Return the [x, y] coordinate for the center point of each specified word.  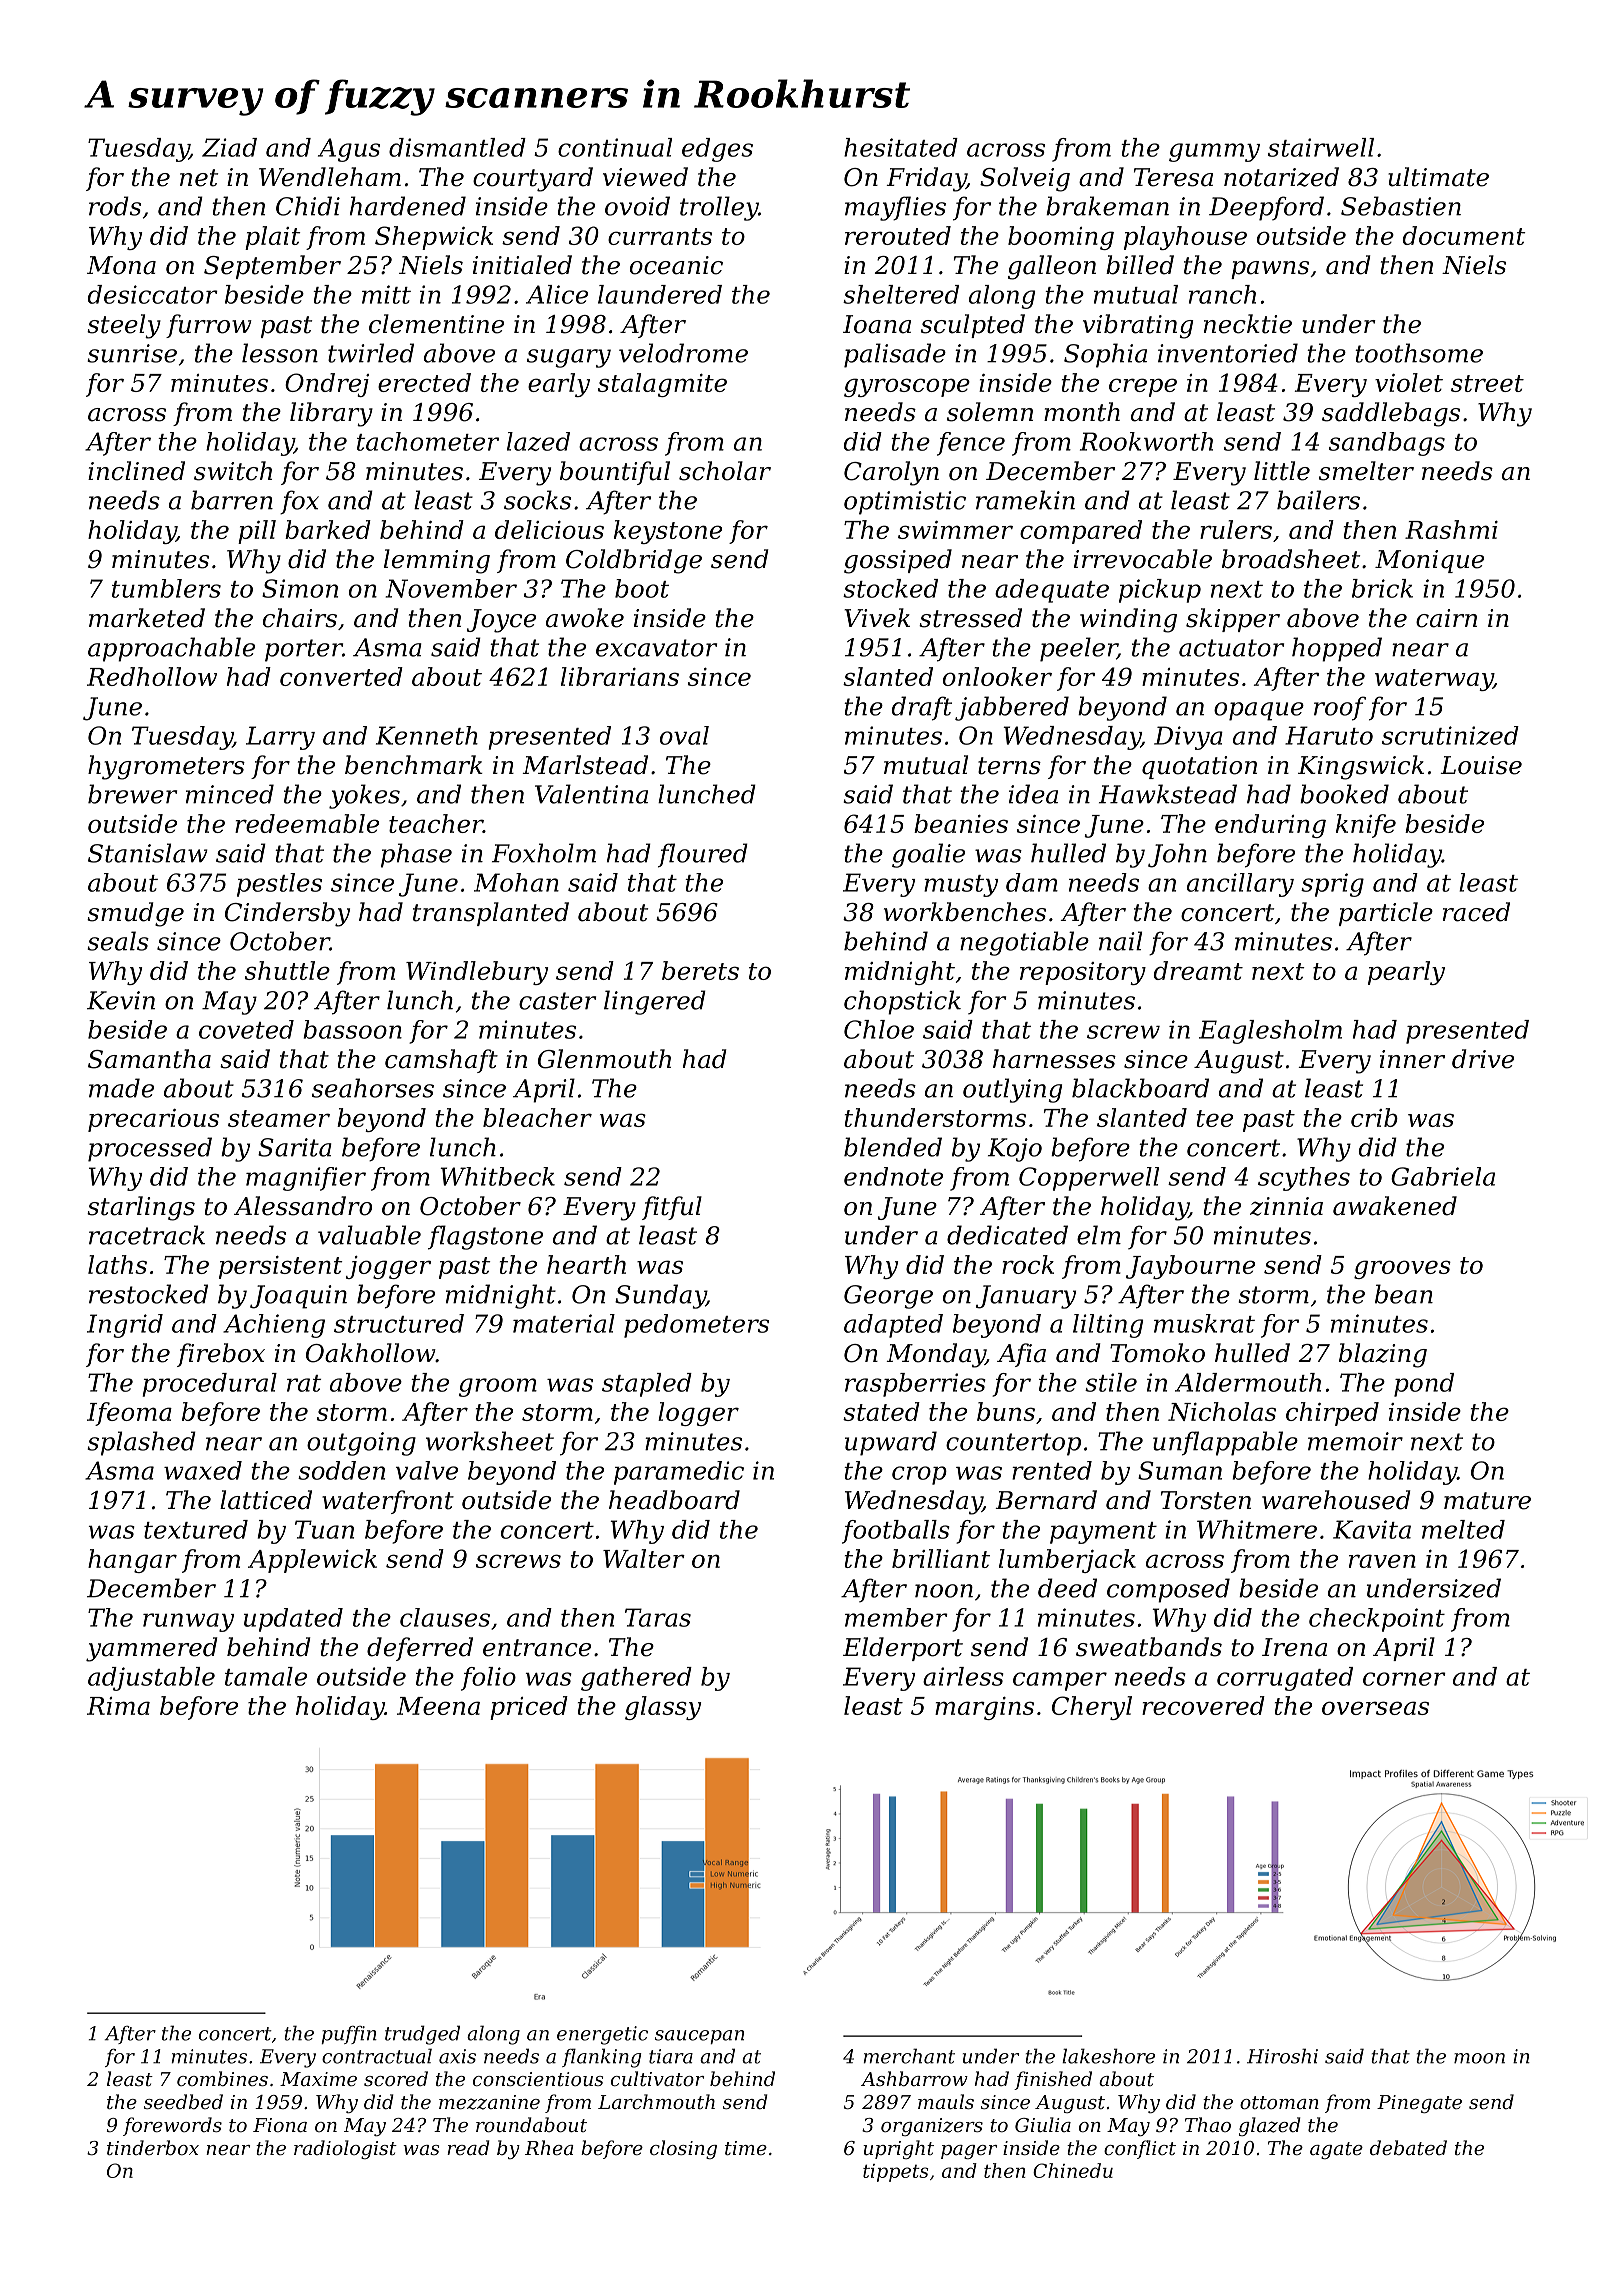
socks [537, 500]
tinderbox [153, 2147]
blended [893, 1147]
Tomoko [1157, 1353]
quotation [1199, 767]
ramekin [1025, 500]
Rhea [549, 2147]
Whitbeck [497, 1176]
